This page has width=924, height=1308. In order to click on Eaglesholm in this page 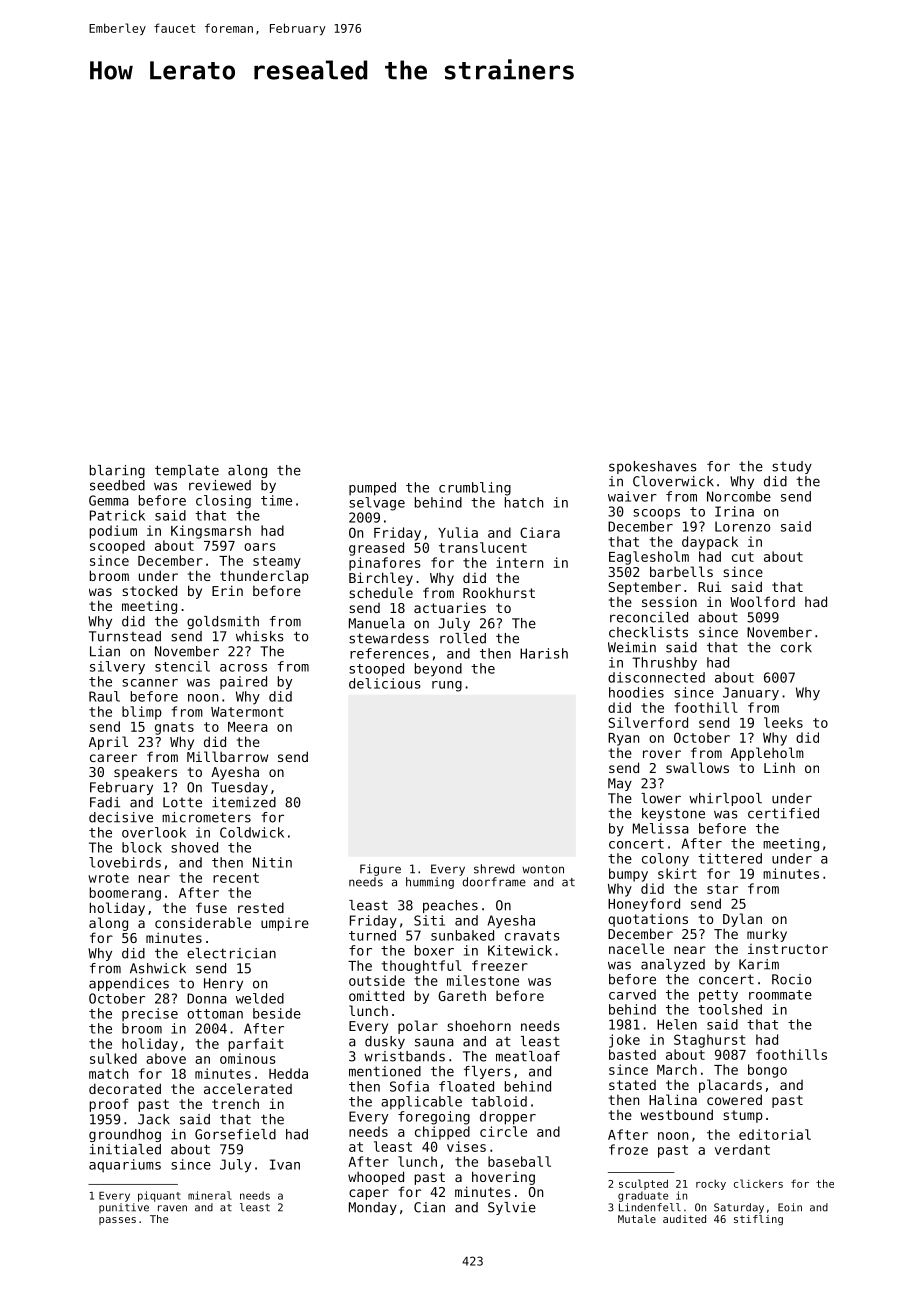, I will do `click(649, 558)`.
